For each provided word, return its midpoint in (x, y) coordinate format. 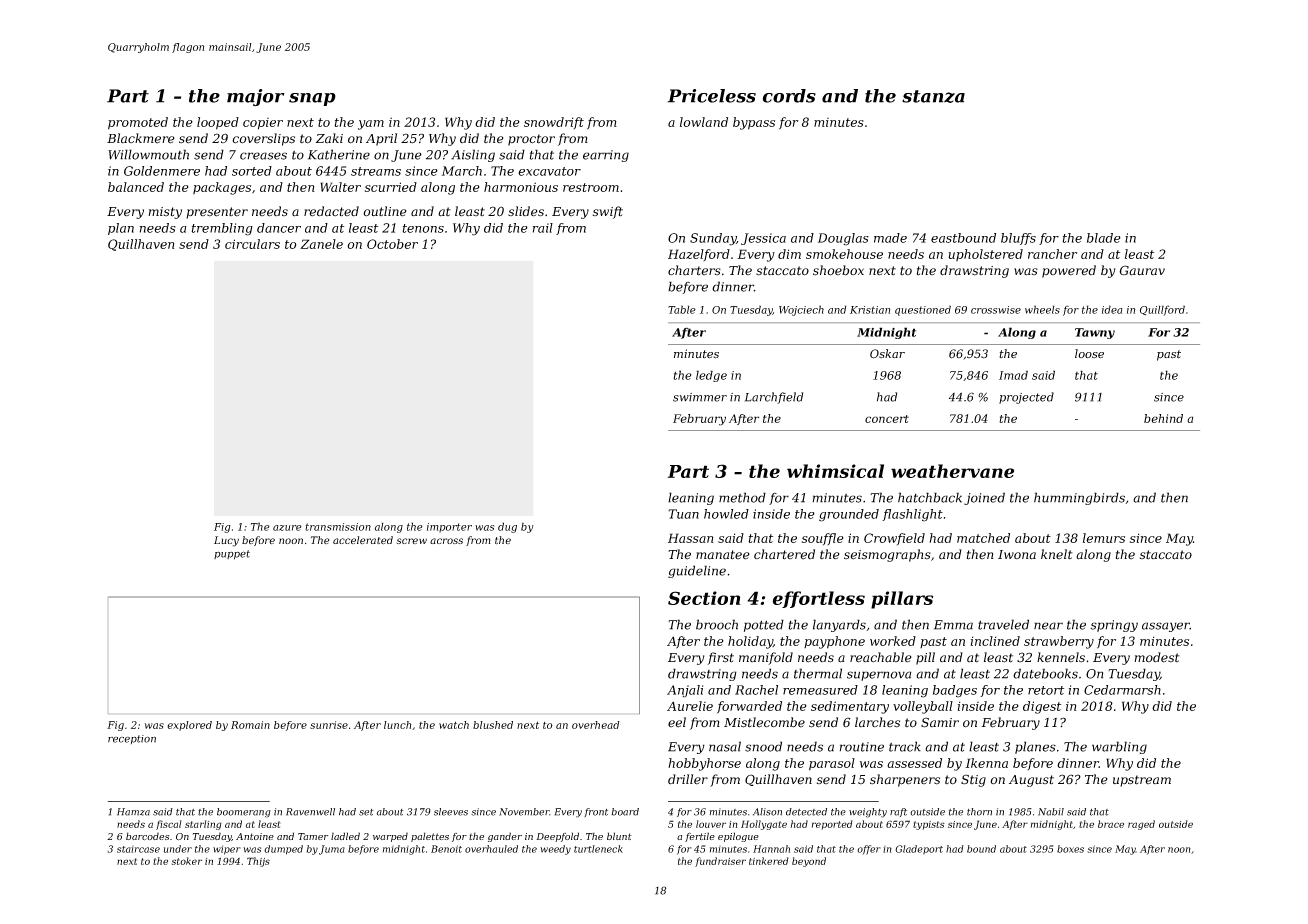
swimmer (700, 397)
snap (312, 99)
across (446, 541)
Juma (332, 850)
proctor (531, 140)
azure (287, 528)
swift (608, 212)
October (392, 244)
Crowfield (894, 539)
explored (189, 726)
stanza (933, 96)
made (890, 238)
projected (1026, 398)
